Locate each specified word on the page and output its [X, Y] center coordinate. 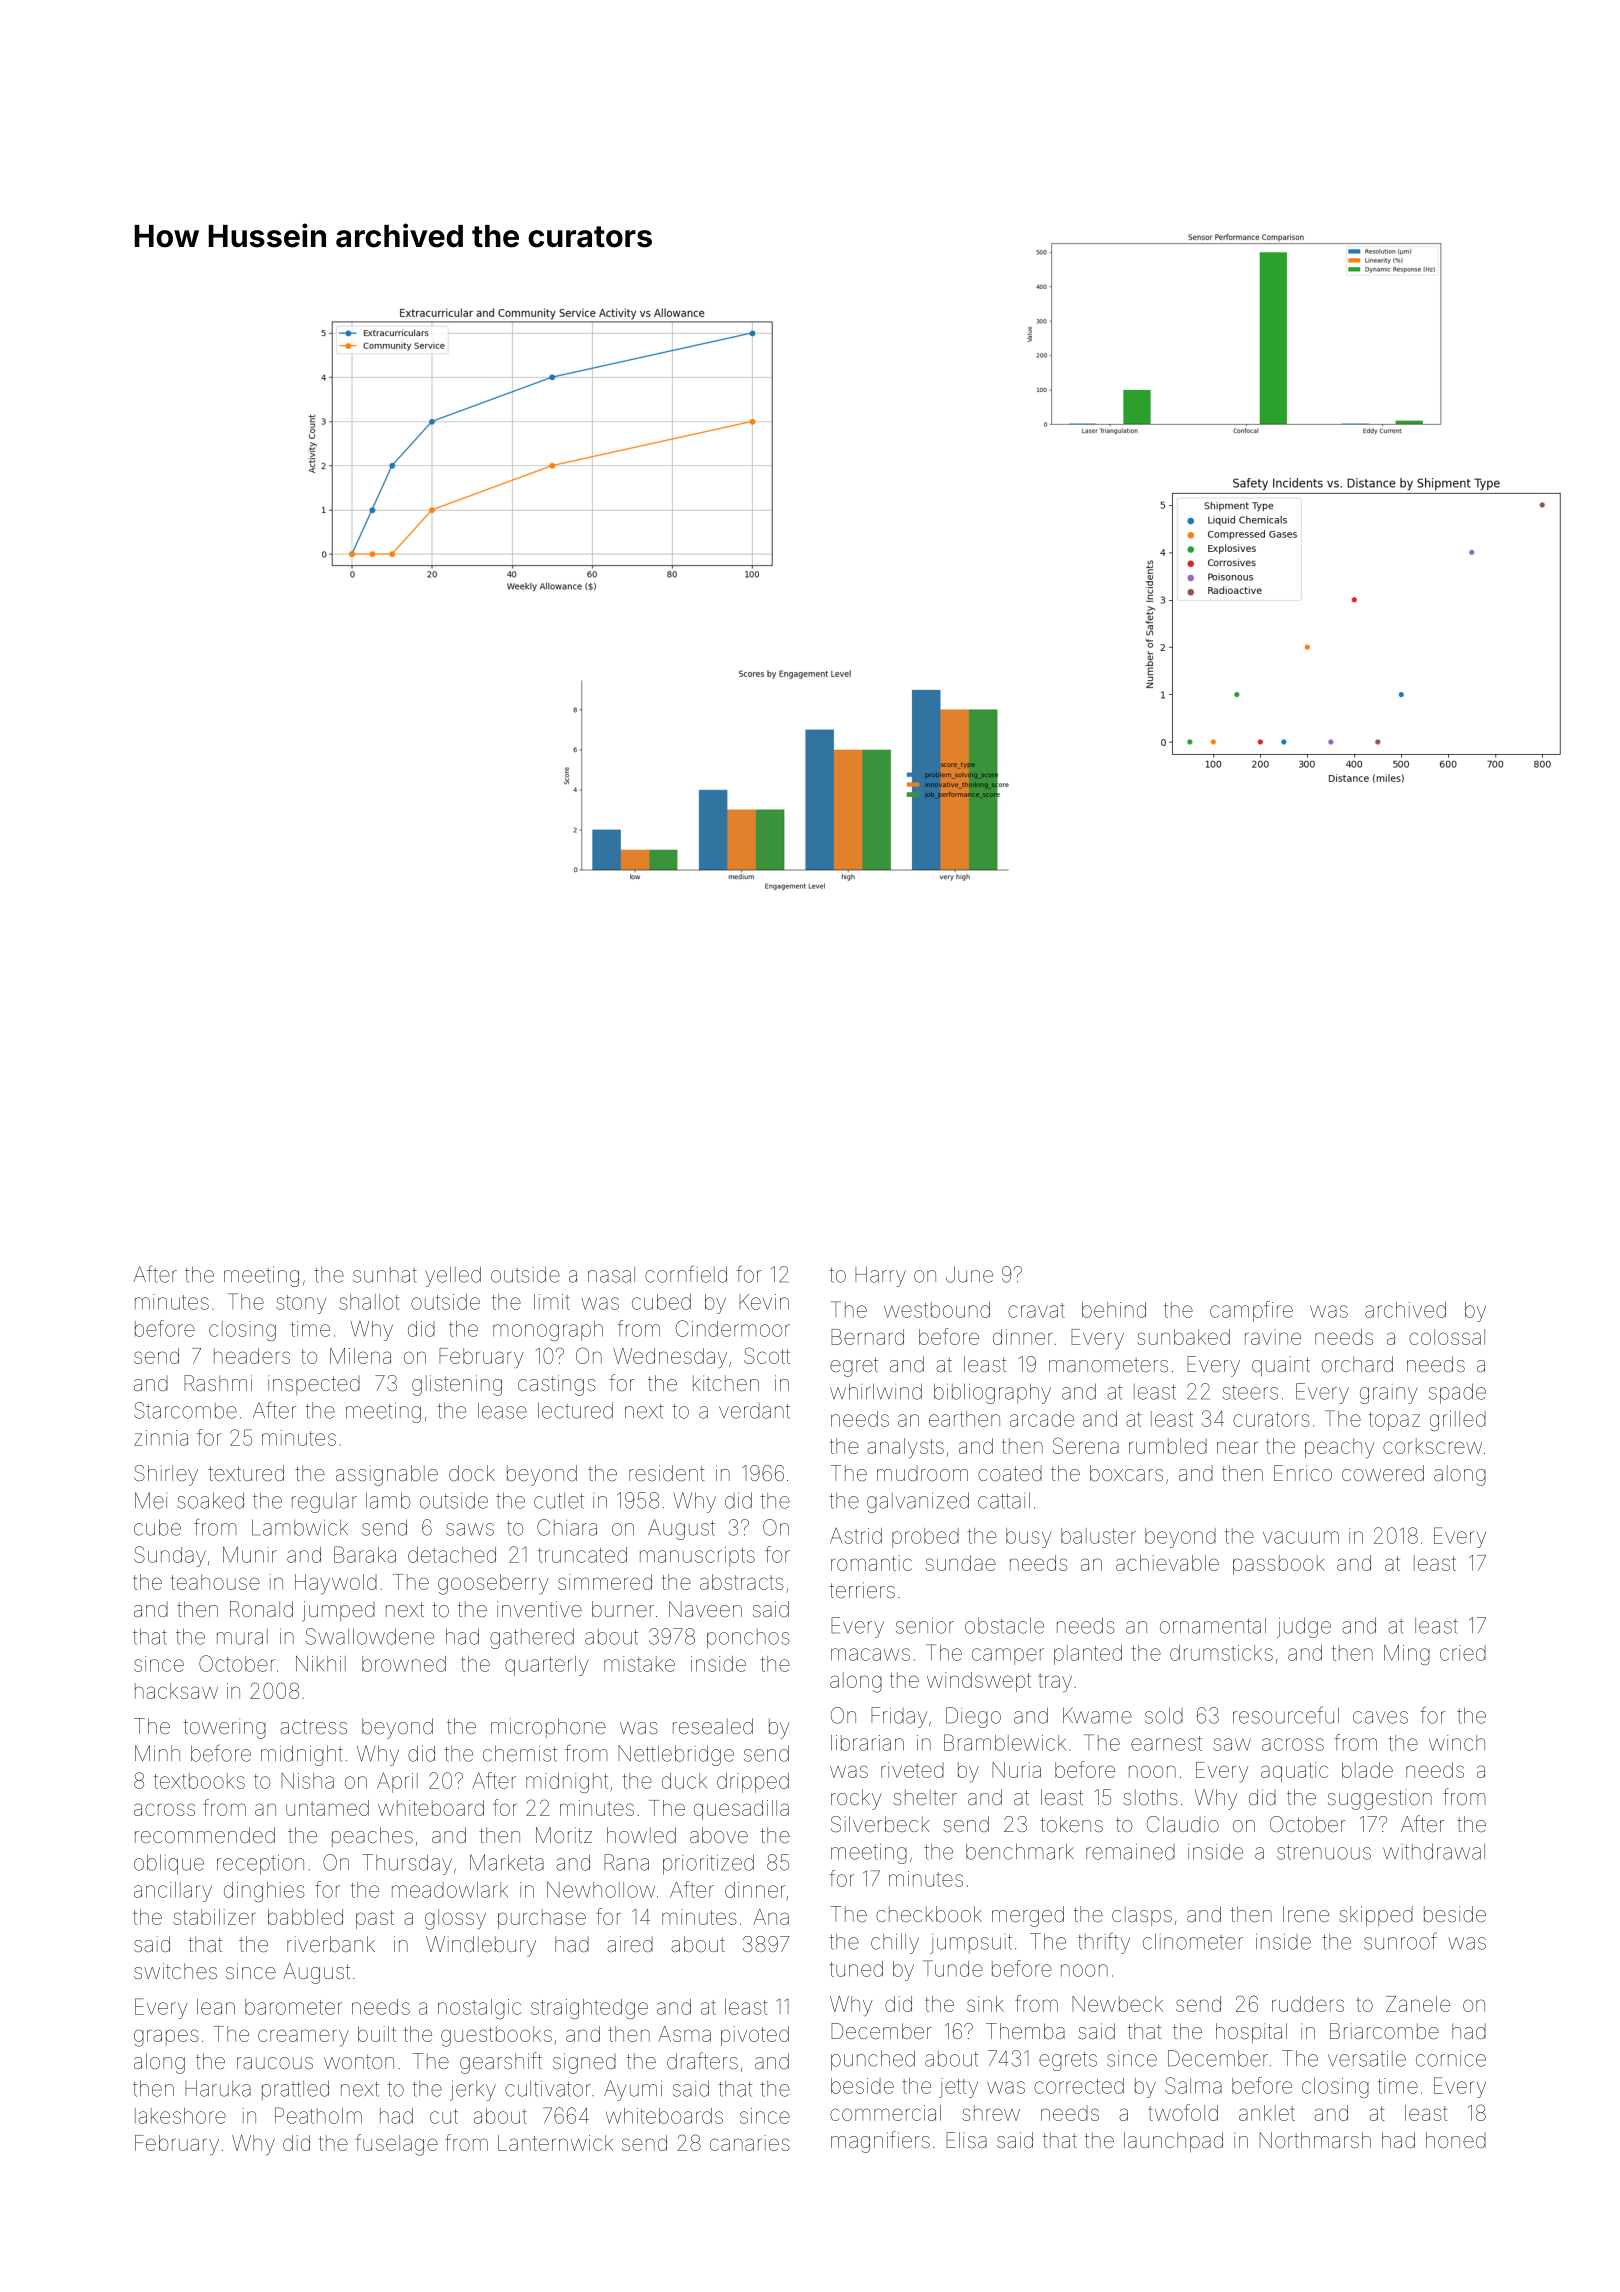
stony [301, 1304]
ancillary [173, 1892]
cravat [1036, 1310]
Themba [1025, 2031]
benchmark [1020, 1851]
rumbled [1168, 1446]
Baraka [365, 1554]
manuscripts [697, 1557]
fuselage [397, 2145]
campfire [1251, 1311]
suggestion [1380, 1799]
